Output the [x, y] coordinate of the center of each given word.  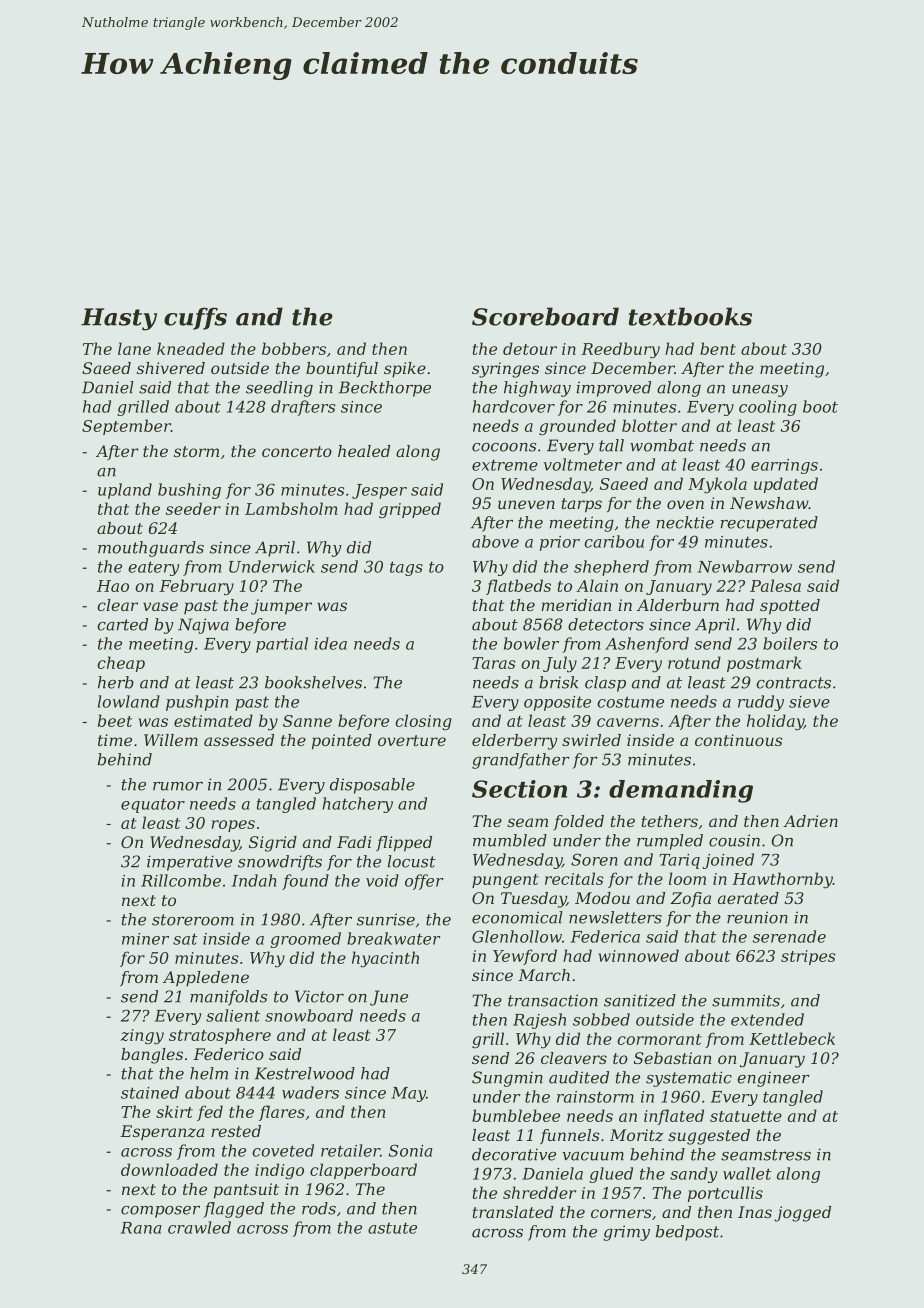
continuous [739, 740]
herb [116, 682]
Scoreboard [545, 316]
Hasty [119, 319]
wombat [662, 445]
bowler [531, 643]
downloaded [169, 1169]
